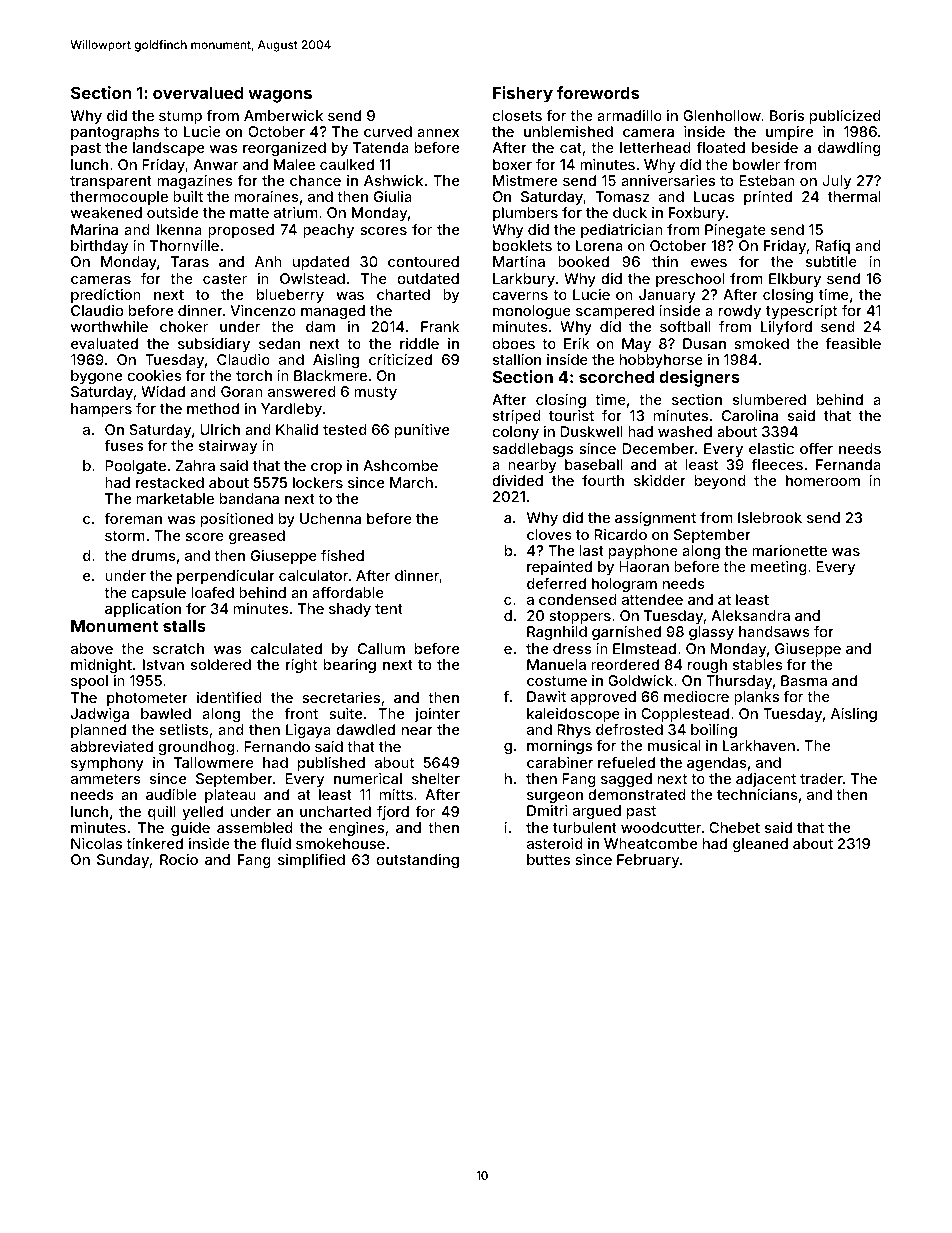 The image size is (952, 1233). What do you see at coordinates (517, 417) in the screenshot?
I see `striped` at bounding box center [517, 417].
